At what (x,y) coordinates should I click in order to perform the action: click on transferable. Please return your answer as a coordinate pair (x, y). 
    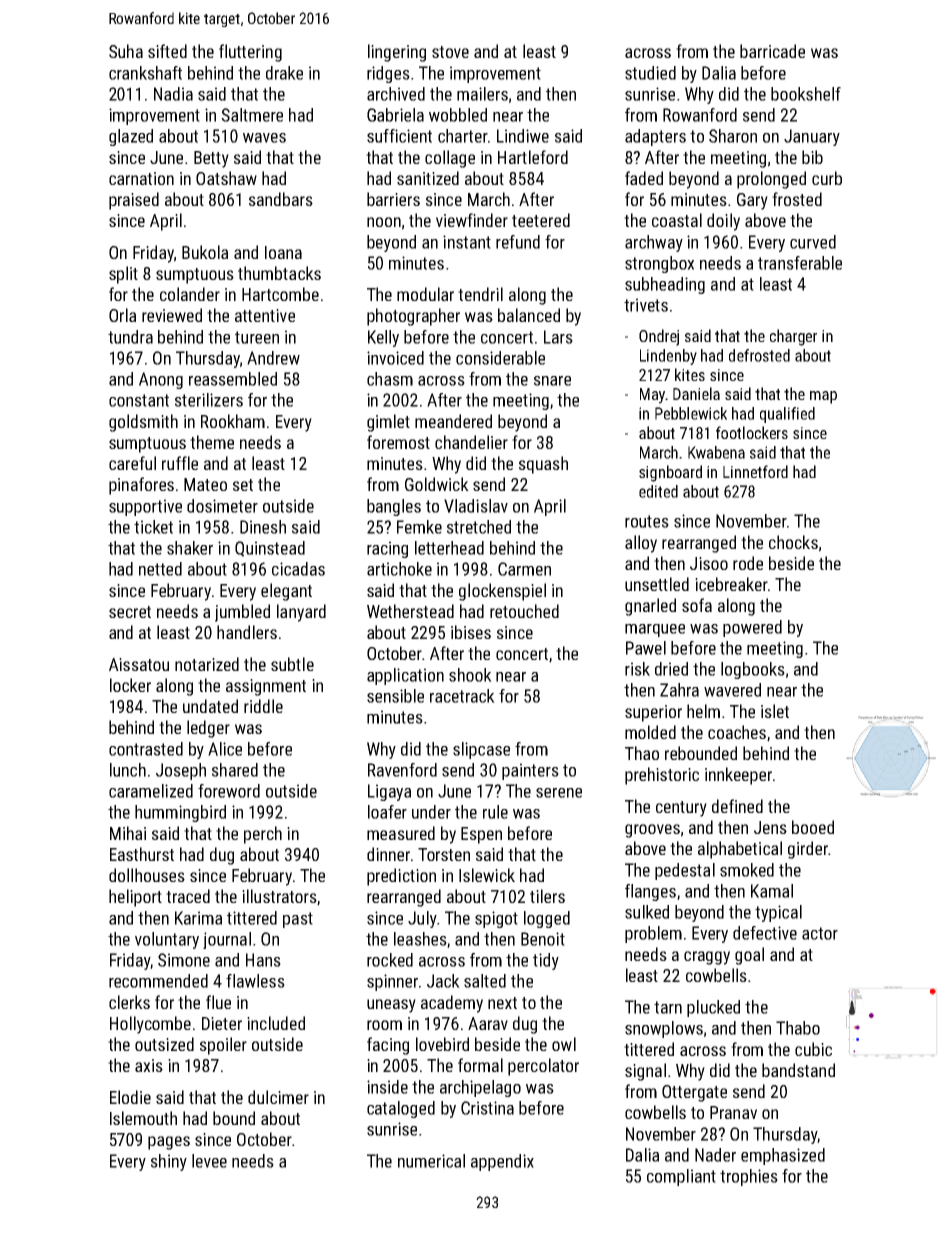
    Looking at the image, I should click on (800, 263).
